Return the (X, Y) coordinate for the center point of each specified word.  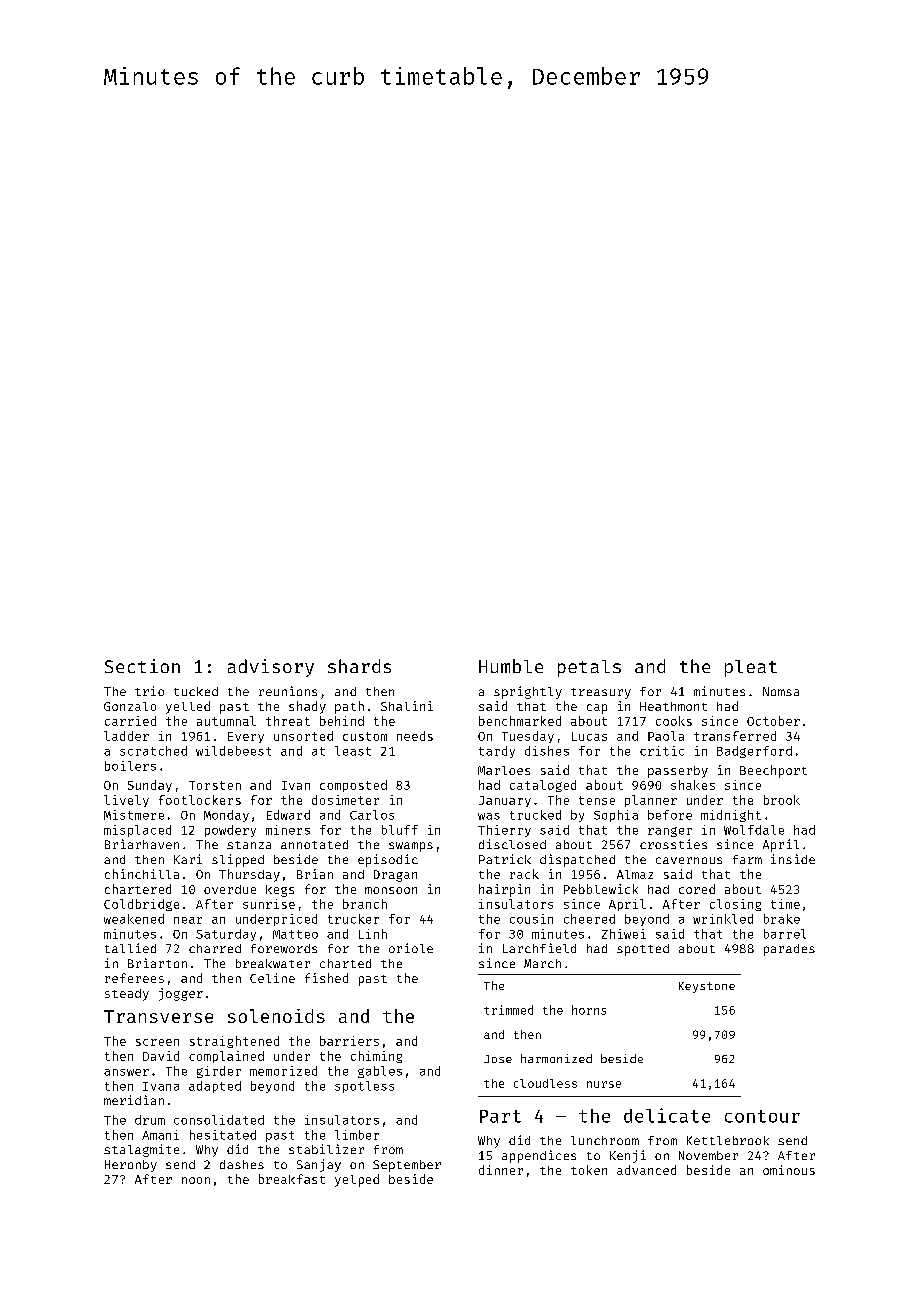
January (505, 801)
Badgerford (754, 752)
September (407, 1166)
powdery (230, 831)
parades (789, 950)
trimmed (508, 1010)
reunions (288, 691)
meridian (134, 1100)
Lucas (589, 736)
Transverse (158, 1016)
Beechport (773, 771)
